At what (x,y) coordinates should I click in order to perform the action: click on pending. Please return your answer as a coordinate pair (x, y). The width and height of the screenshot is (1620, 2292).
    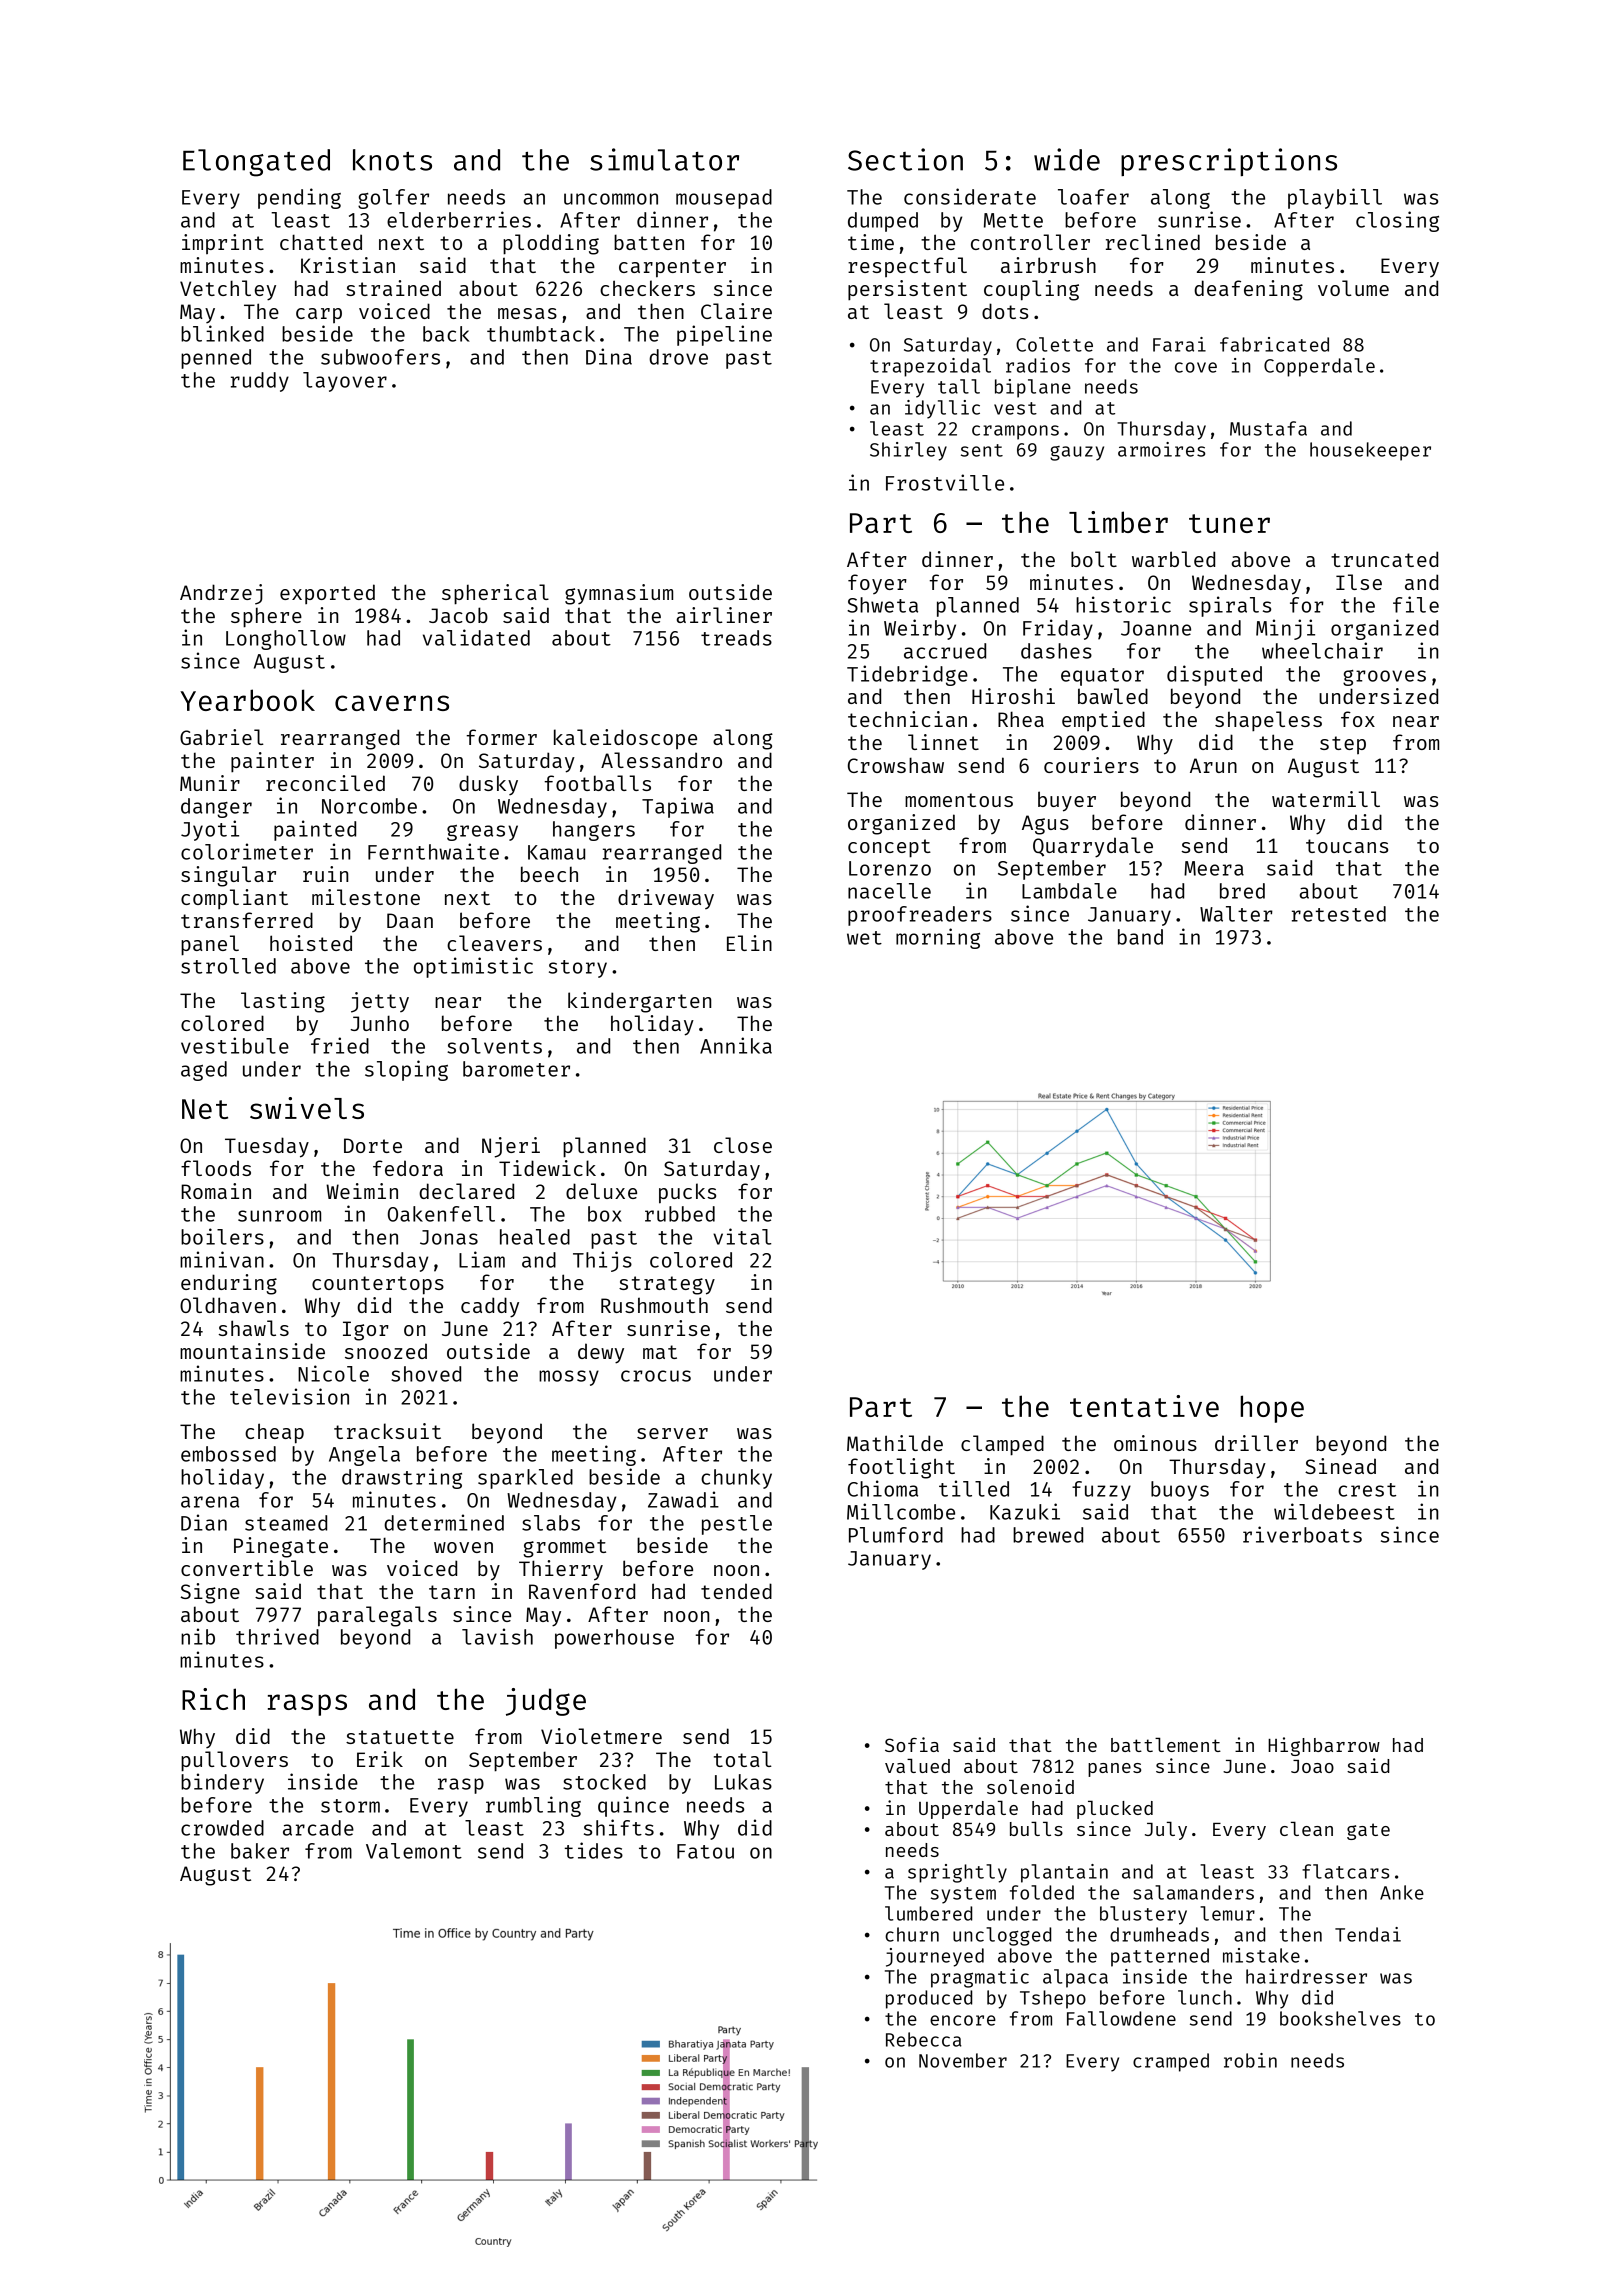
    Looking at the image, I should click on (299, 198).
